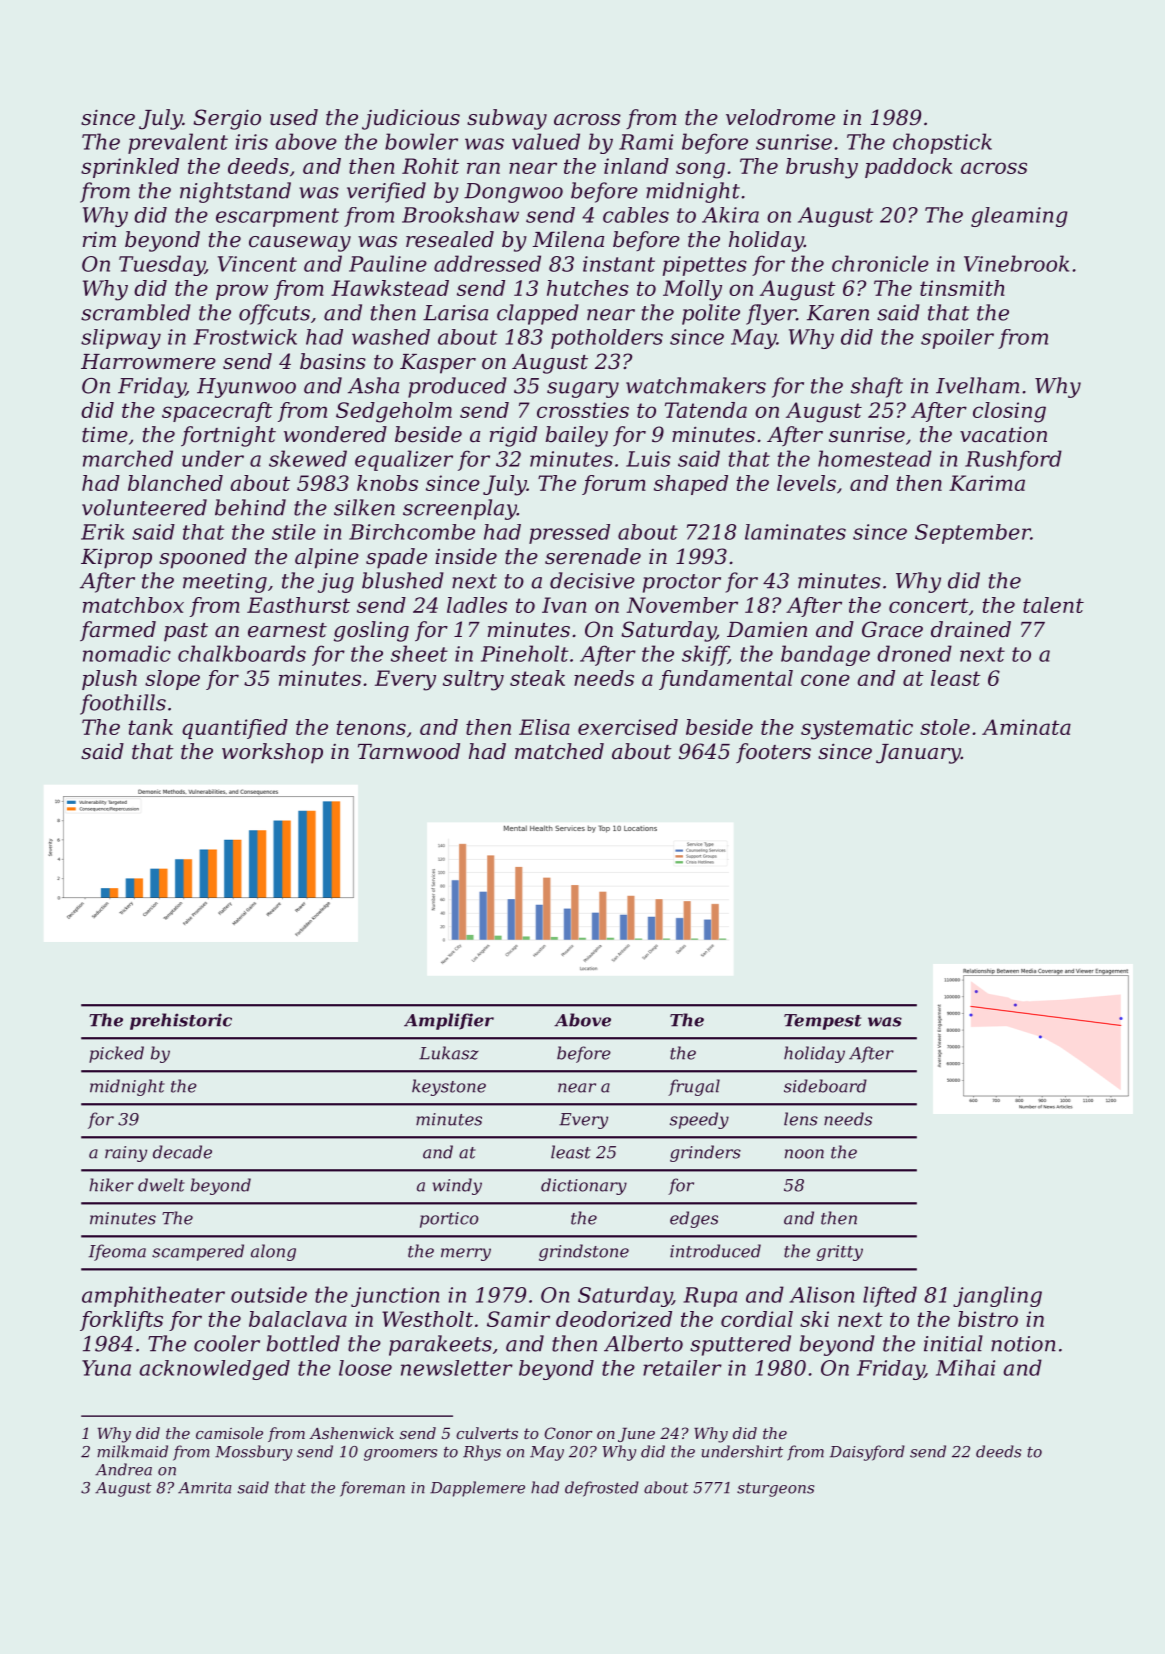 This document has width=1165, height=1654. I want to click on Tarnwood, so click(409, 751).
